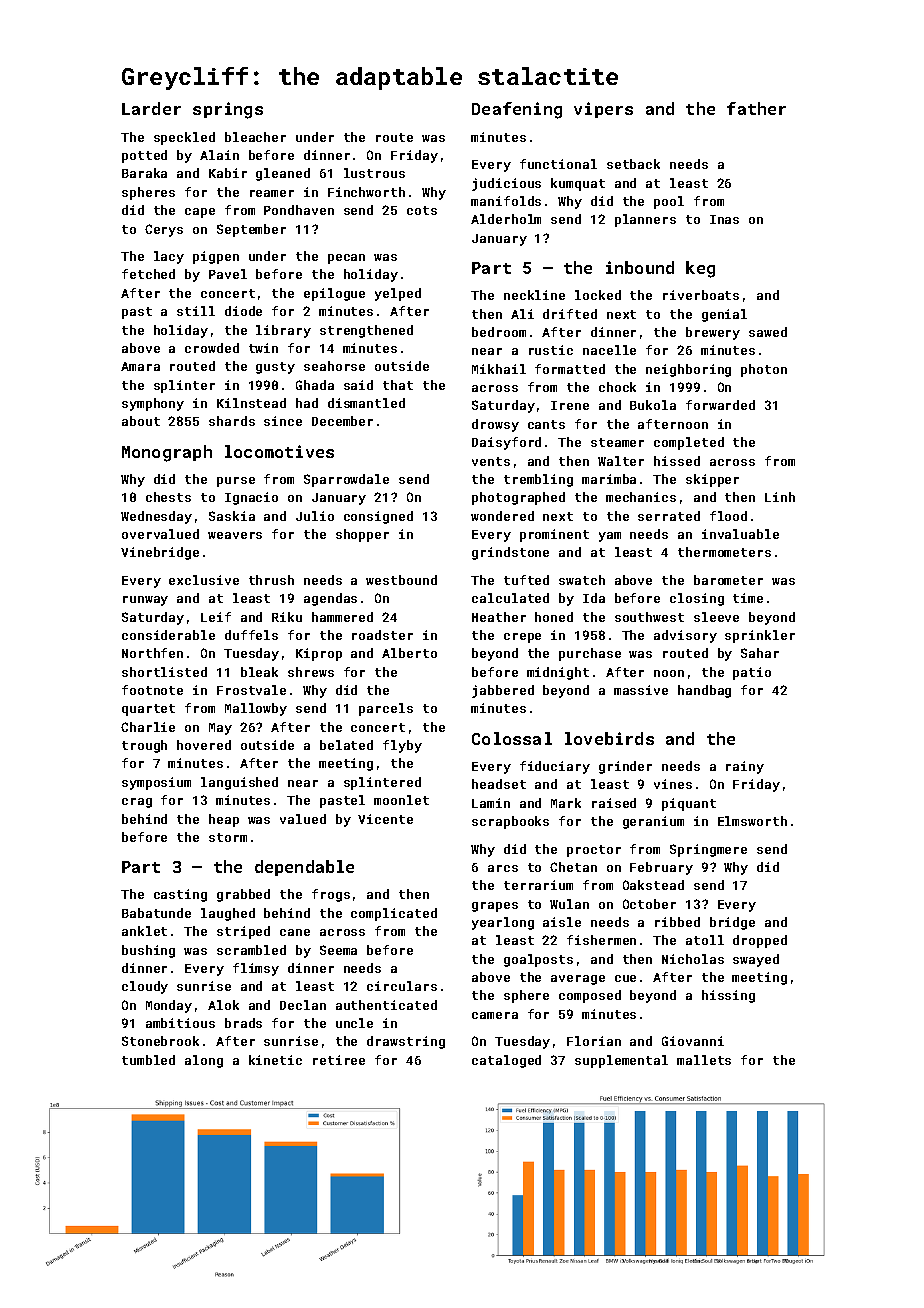 The height and width of the screenshot is (1308, 924). Describe the element at coordinates (760, 941) in the screenshot. I see `dropped` at that location.
